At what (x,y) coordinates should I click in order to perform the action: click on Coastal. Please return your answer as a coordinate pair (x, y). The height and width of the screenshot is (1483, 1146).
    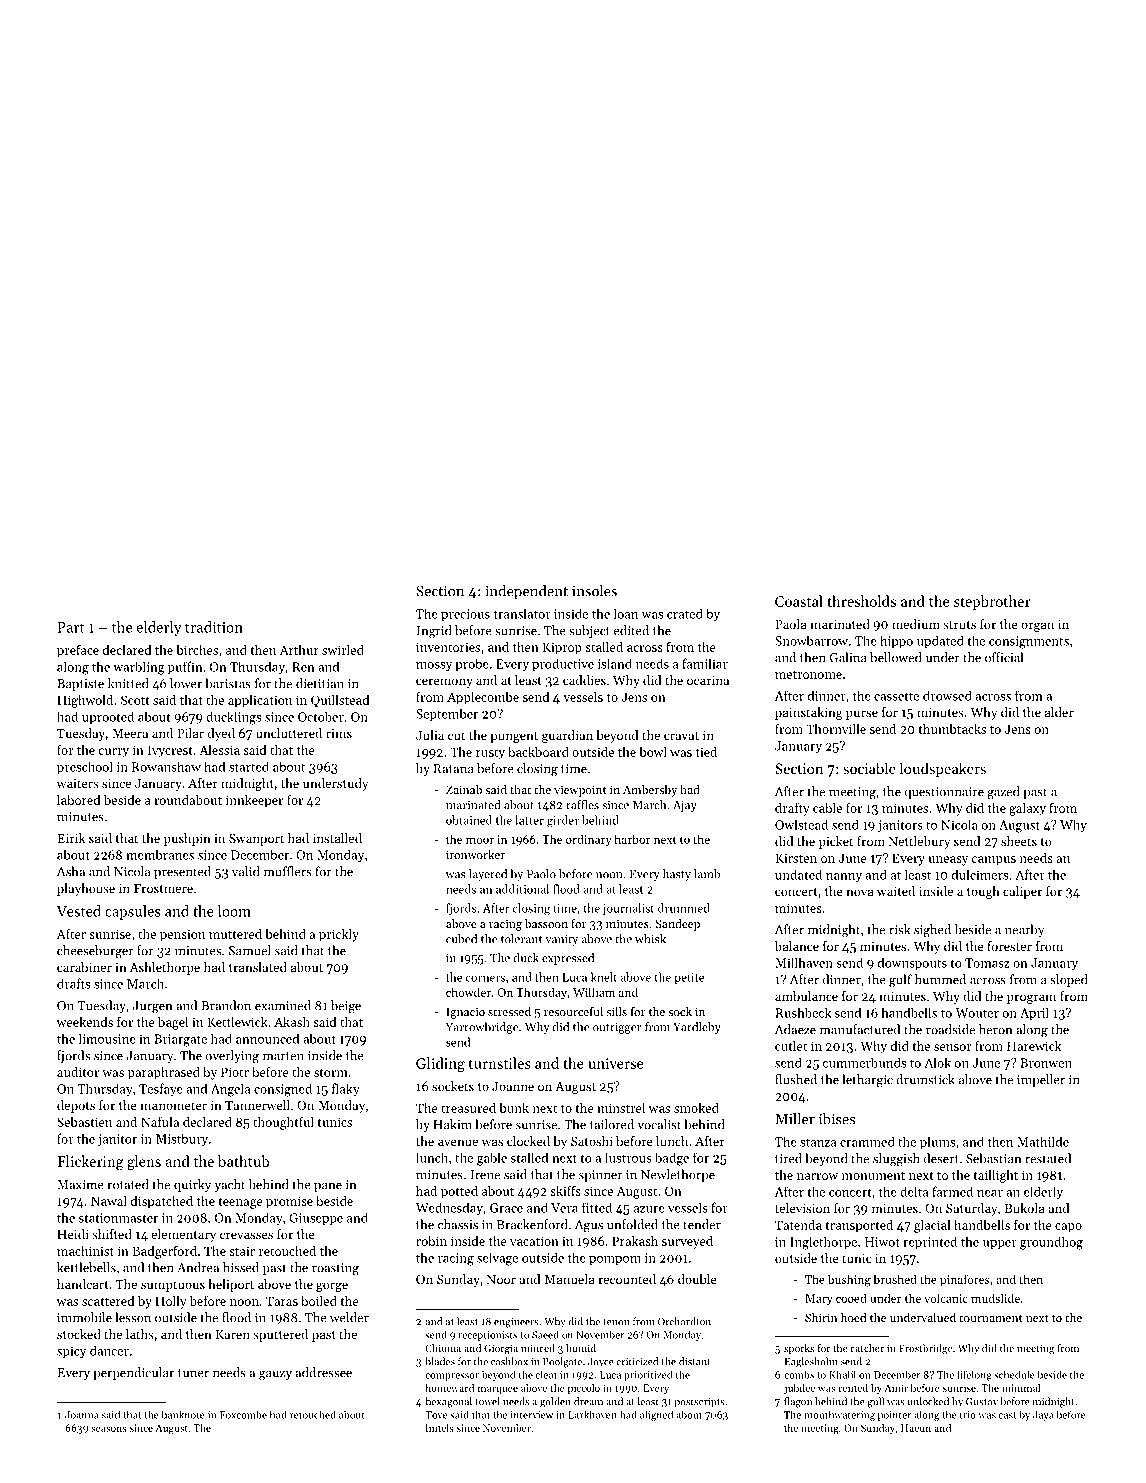
    Looking at the image, I should click on (799, 601).
